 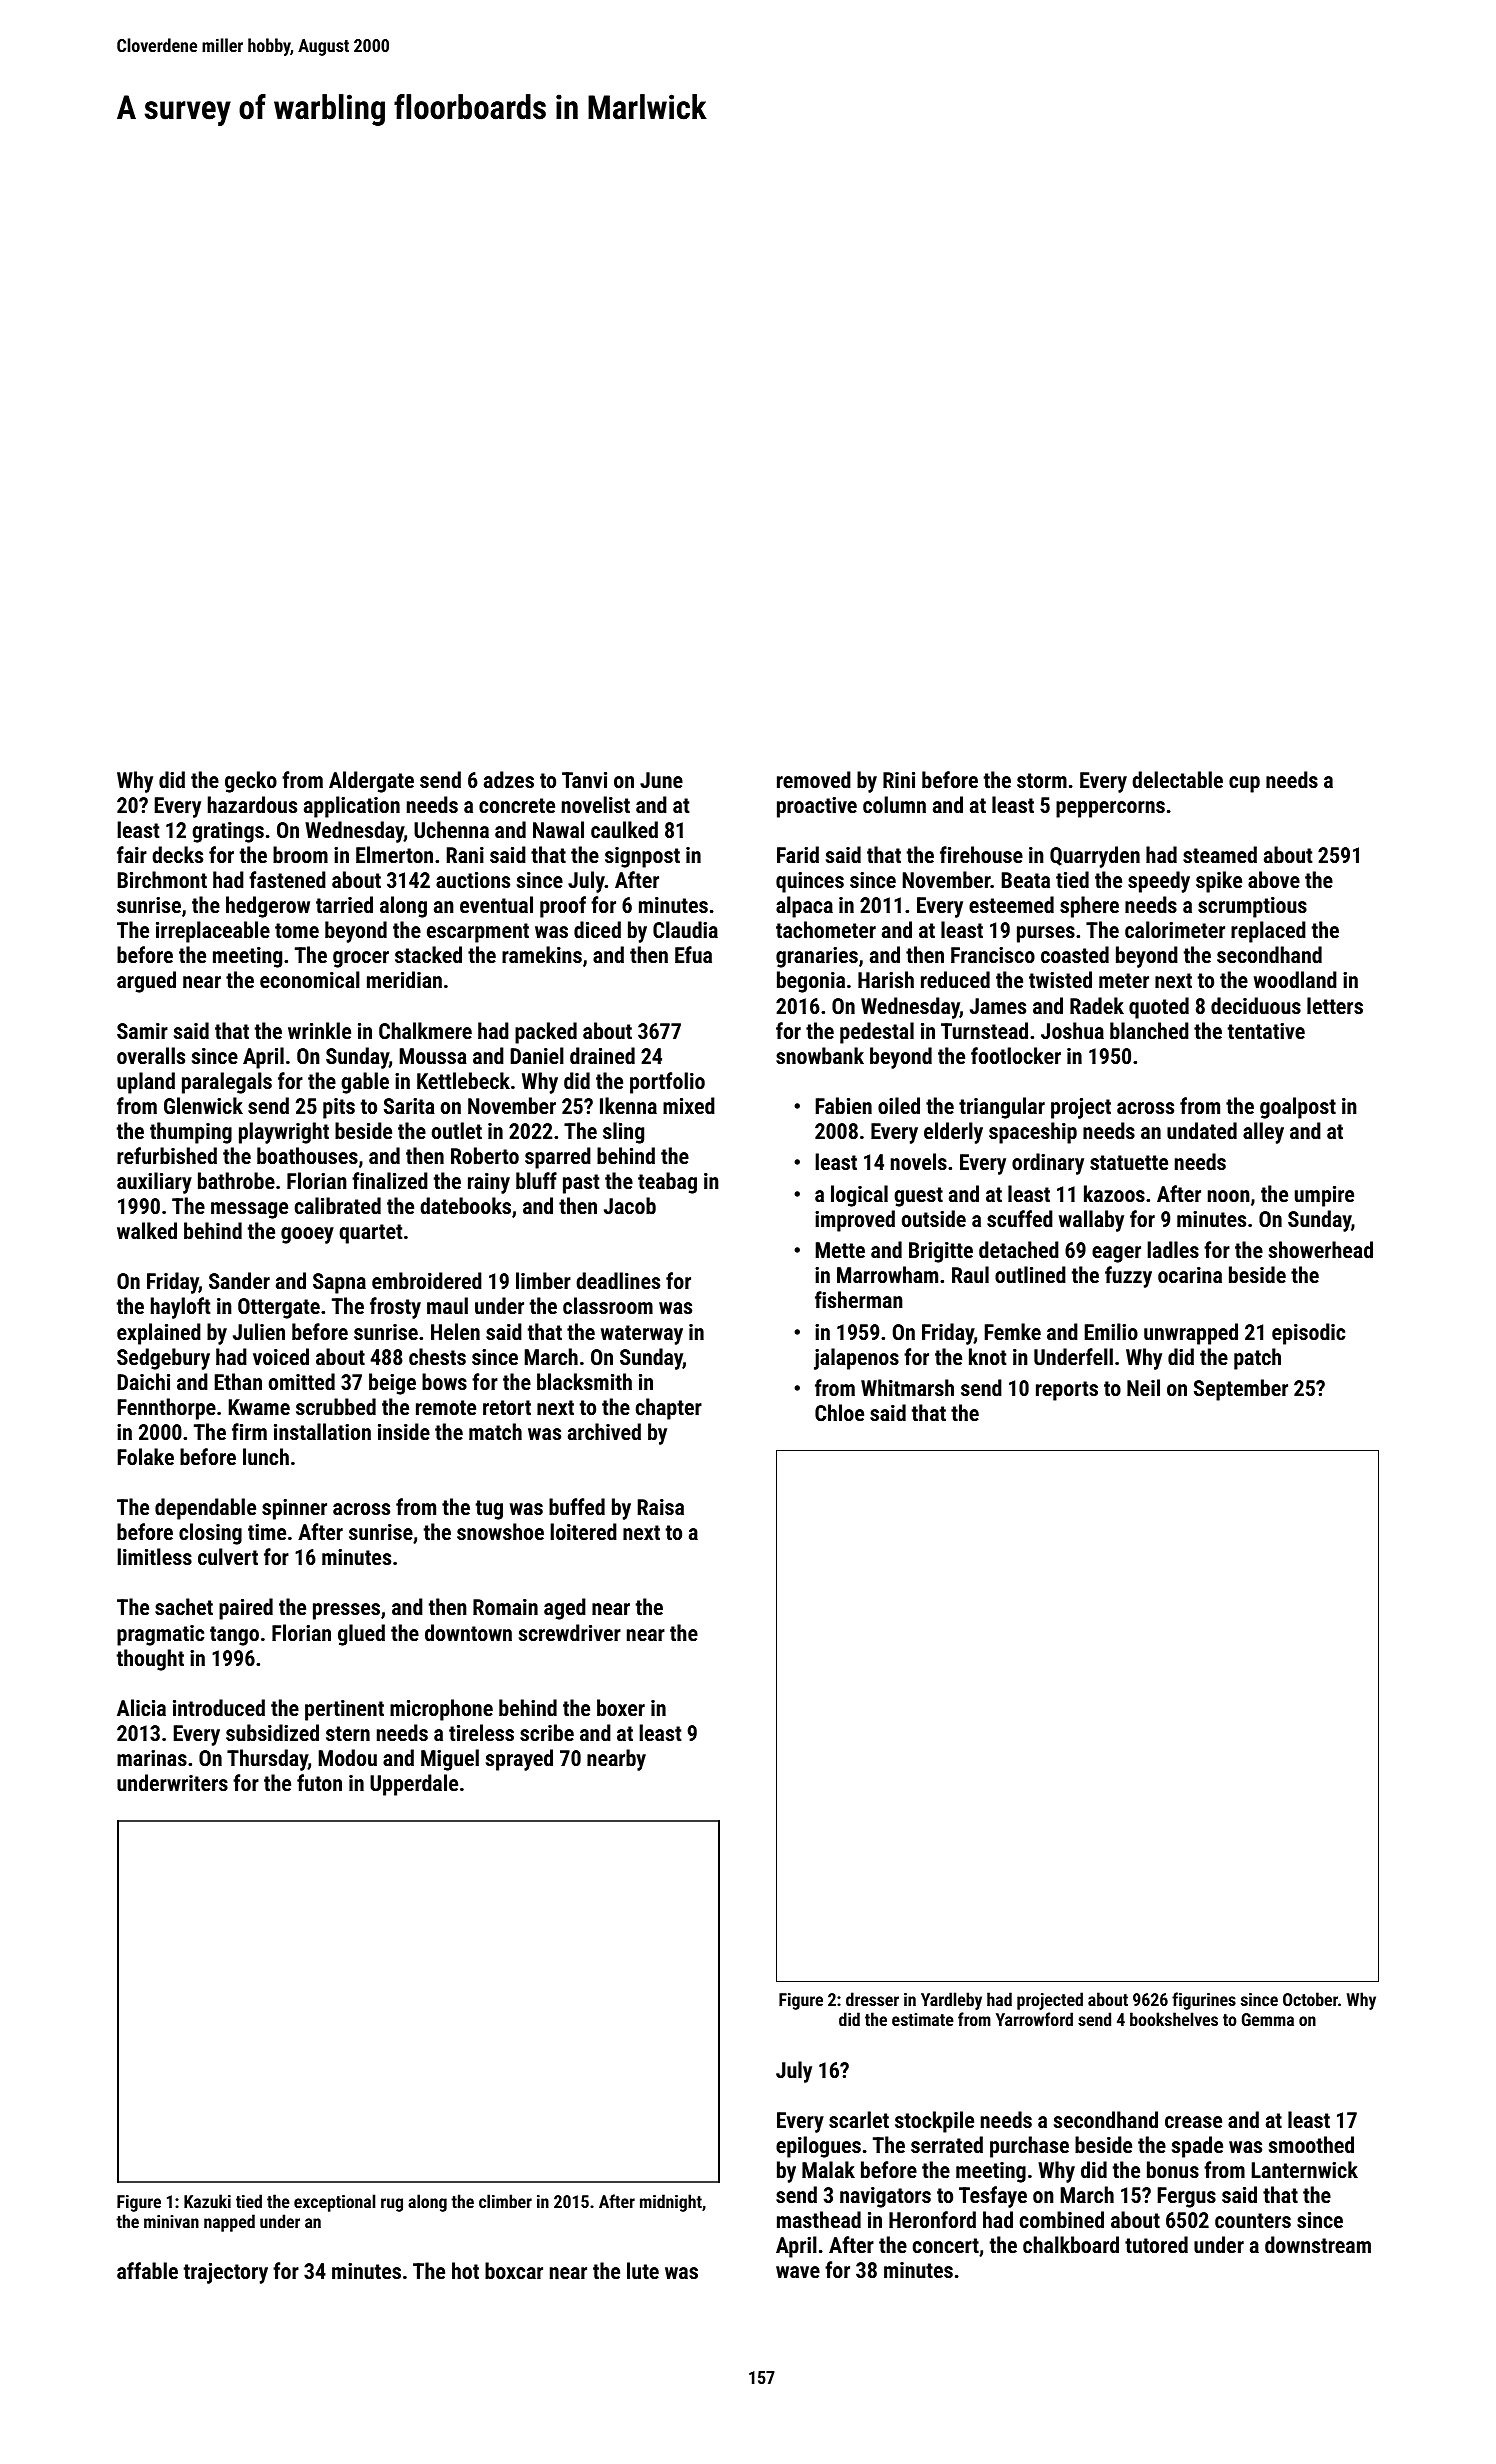 I want to click on spike, so click(x=1219, y=882).
